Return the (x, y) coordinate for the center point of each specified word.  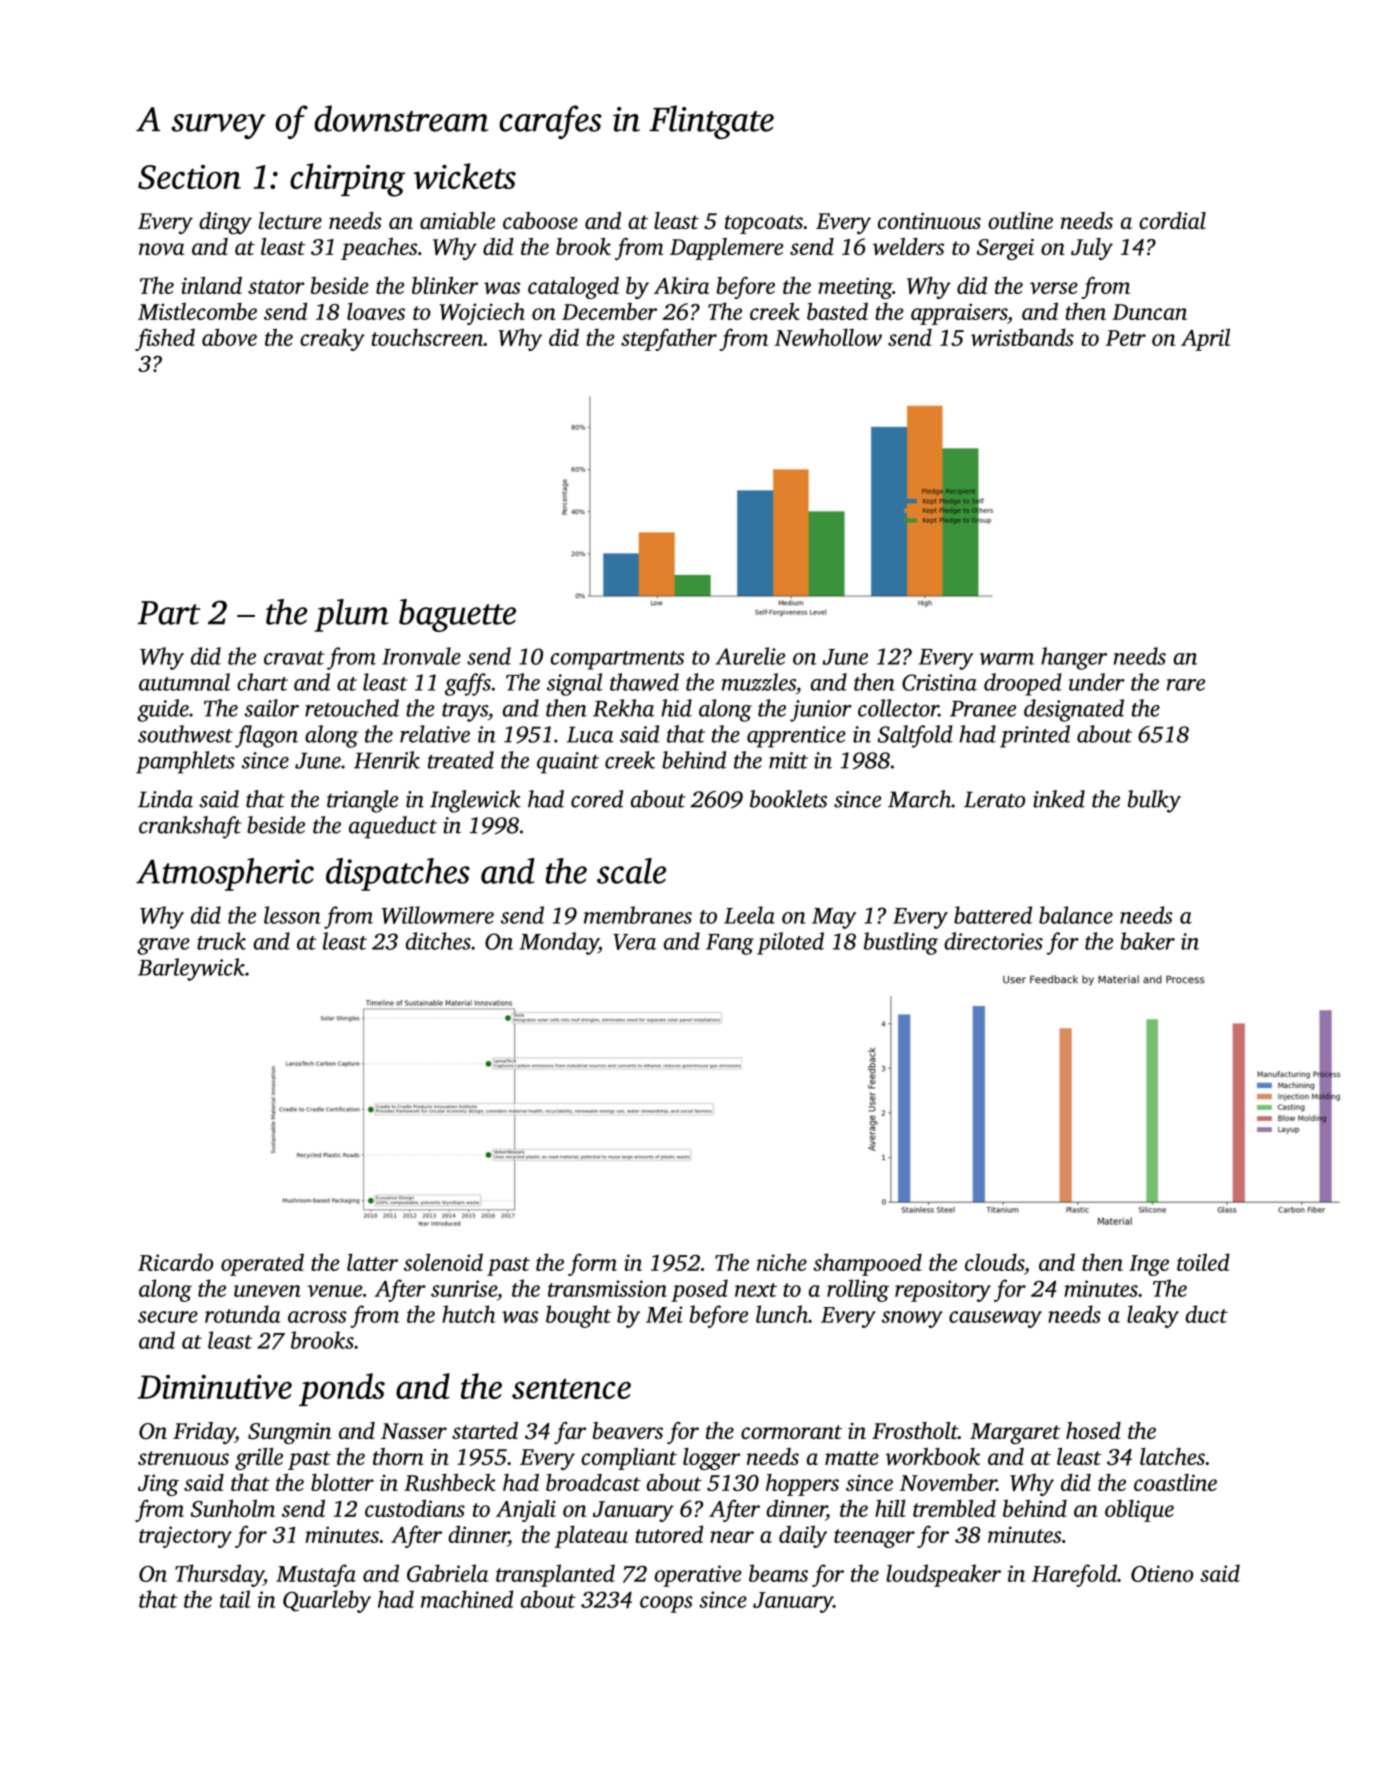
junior (821, 711)
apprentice (796, 737)
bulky (1154, 801)
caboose (540, 220)
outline (1020, 220)
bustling (901, 943)
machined (467, 1599)
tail (235, 1599)
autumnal (184, 682)
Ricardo (175, 1262)
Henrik (387, 760)
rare (1186, 685)
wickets (464, 176)
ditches (438, 941)
